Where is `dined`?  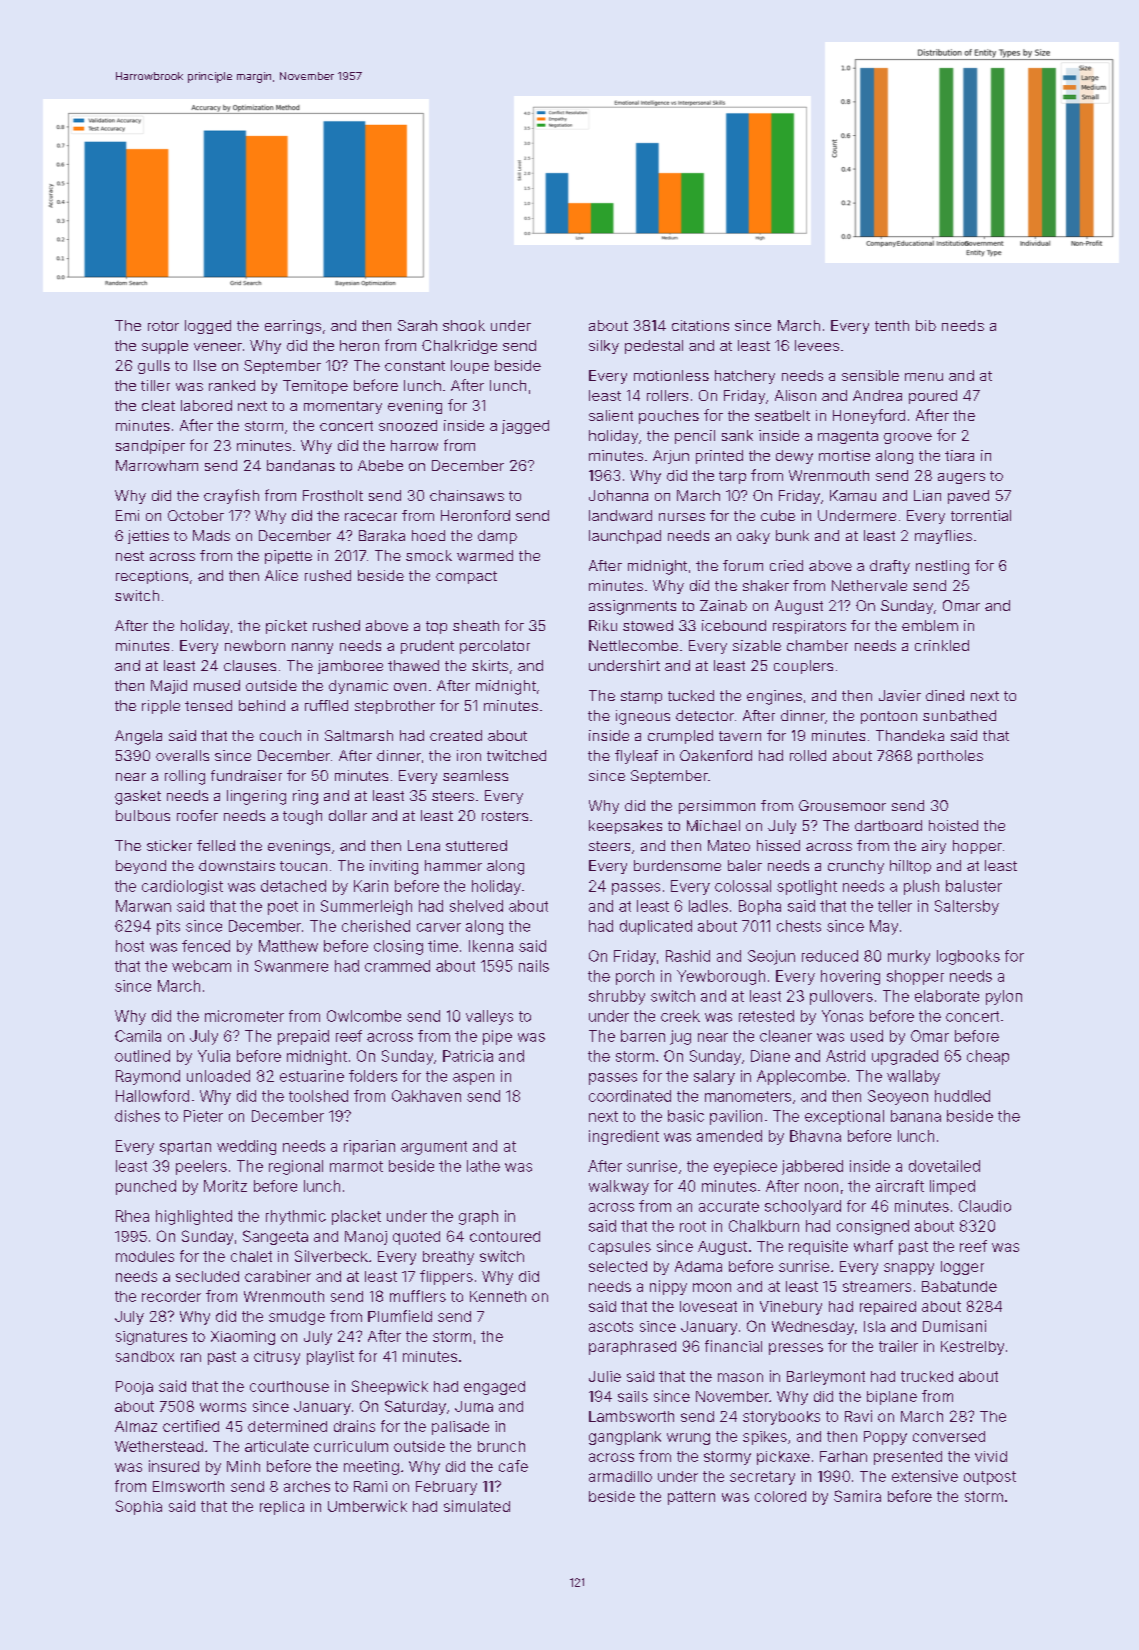
dined is located at coordinates (945, 695).
